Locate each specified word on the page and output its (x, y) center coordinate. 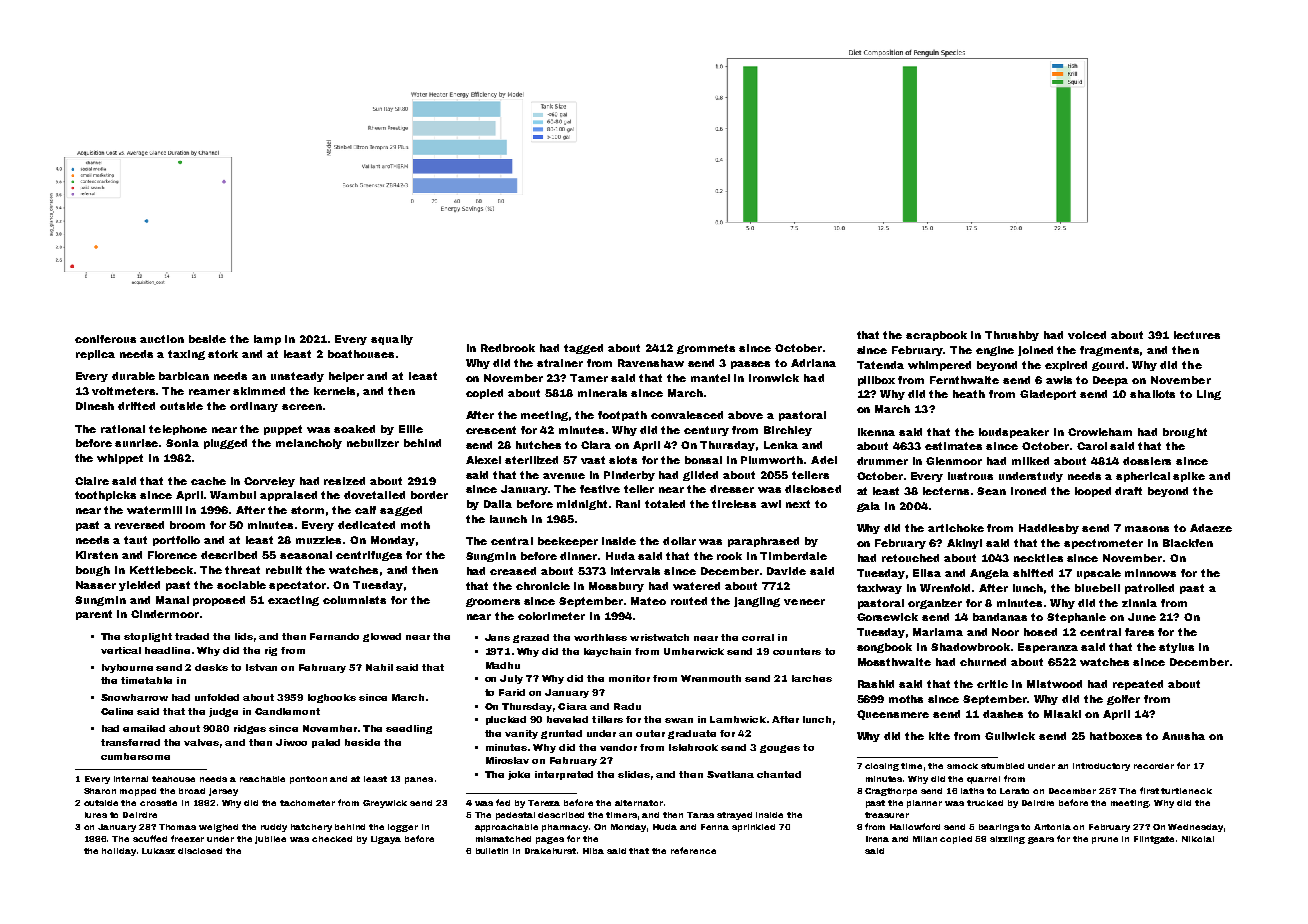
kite (939, 736)
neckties (1038, 558)
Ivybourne (127, 668)
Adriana (813, 363)
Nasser (96, 585)
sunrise (136, 443)
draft (1128, 491)
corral (758, 637)
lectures (1197, 335)
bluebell (1097, 588)
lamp (267, 340)
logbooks (332, 698)
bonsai (703, 460)
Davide (786, 571)
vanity (521, 734)
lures (96, 815)
